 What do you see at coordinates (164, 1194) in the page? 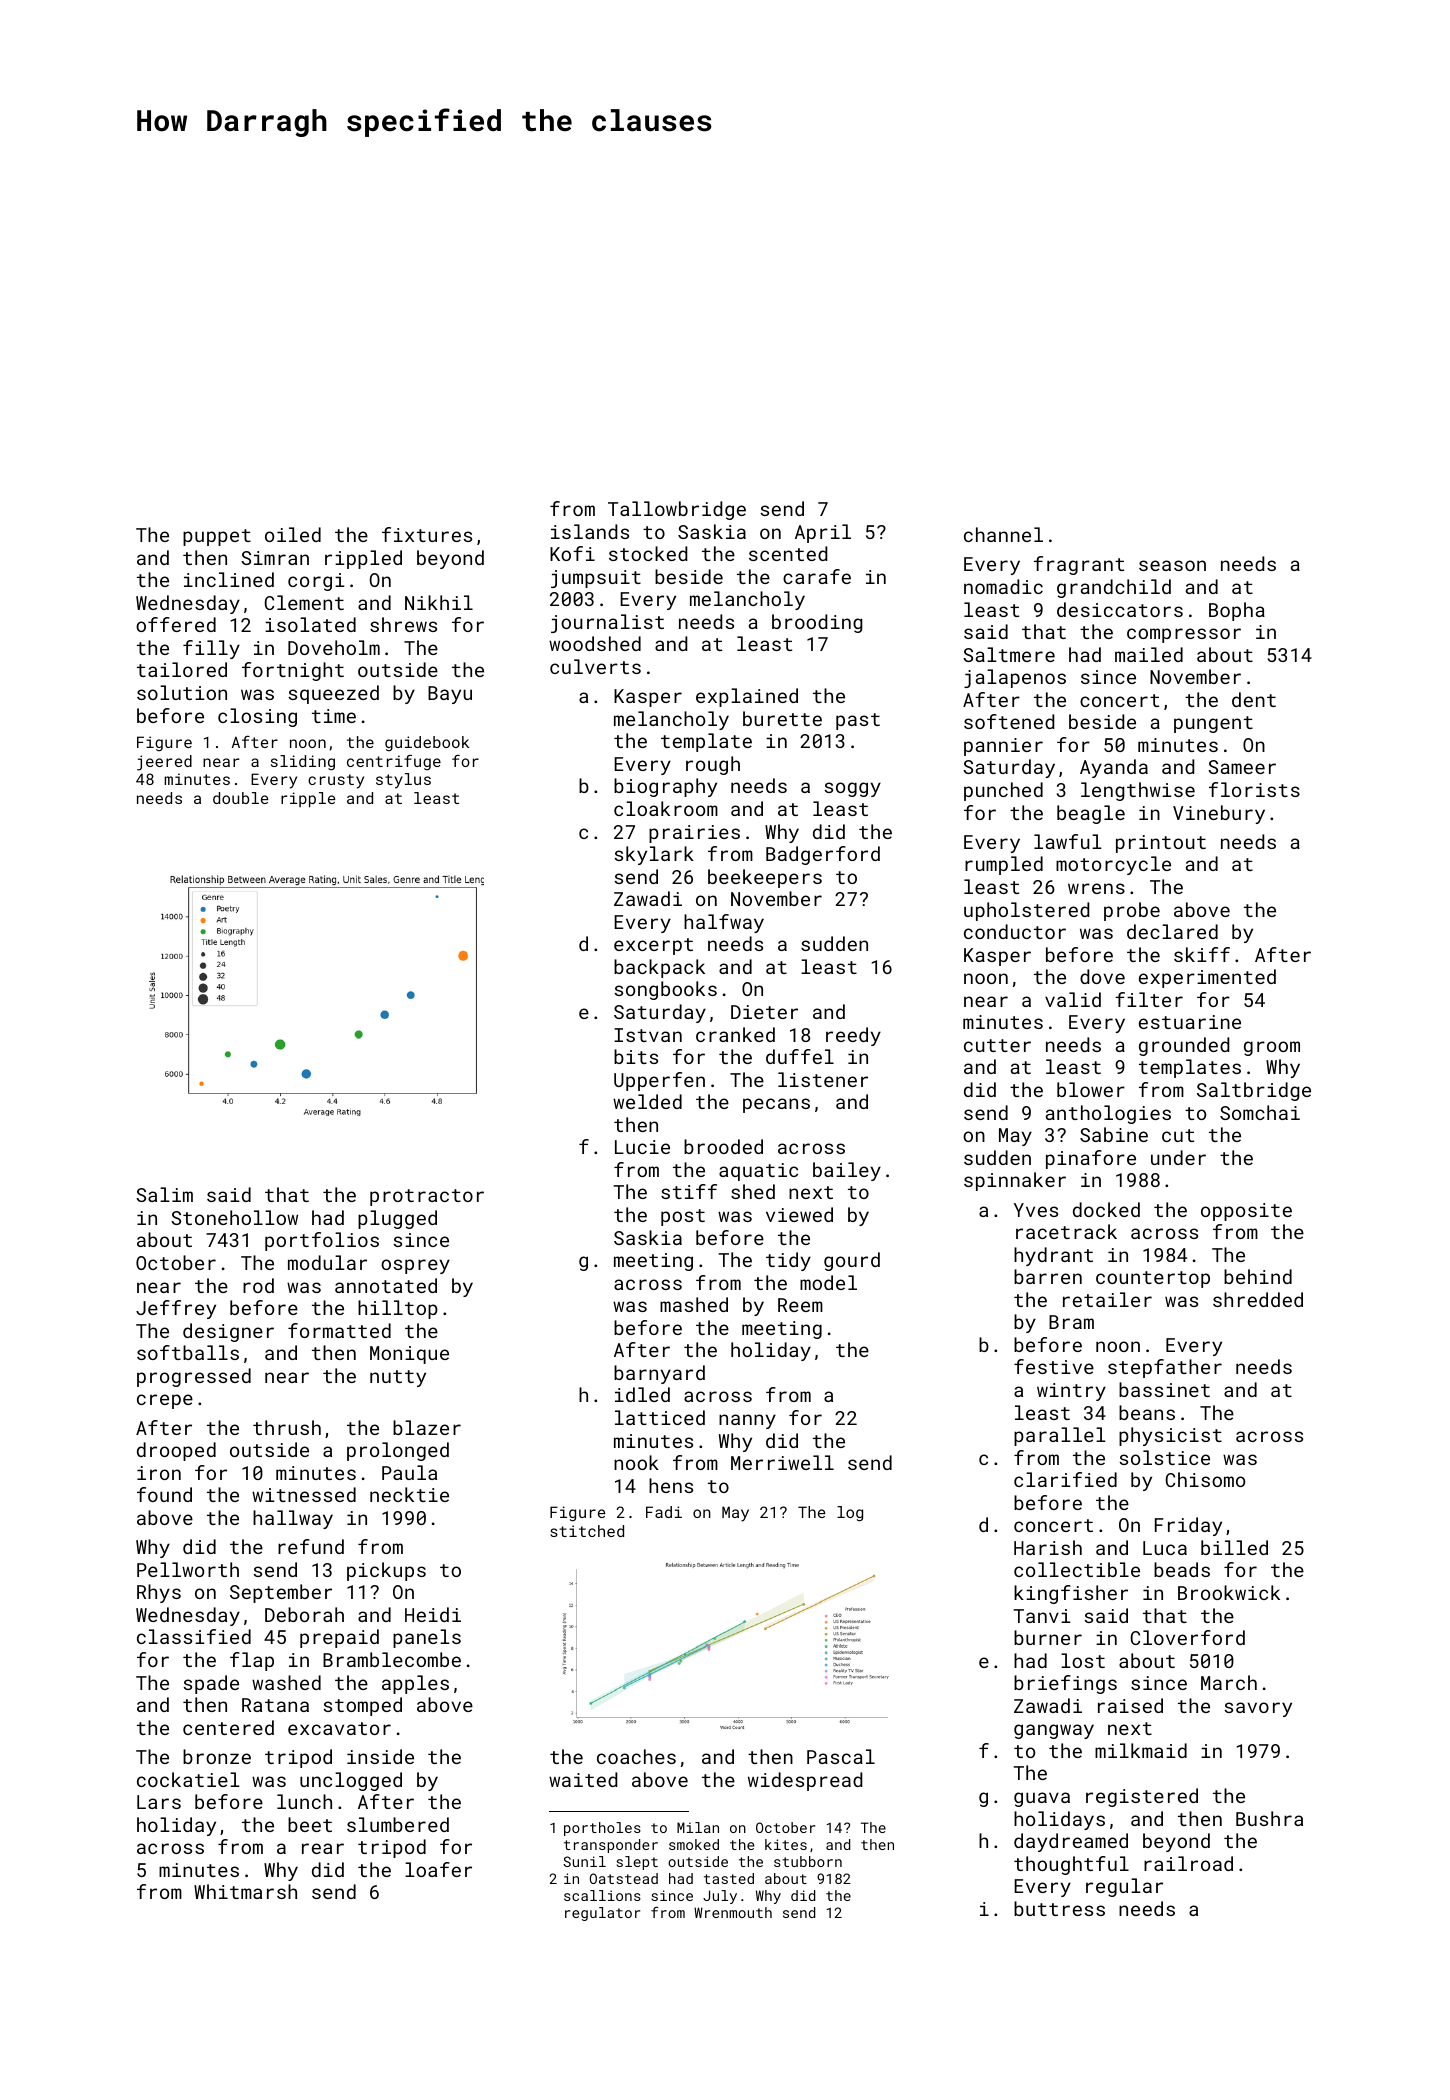
I see `Salim` at bounding box center [164, 1194].
